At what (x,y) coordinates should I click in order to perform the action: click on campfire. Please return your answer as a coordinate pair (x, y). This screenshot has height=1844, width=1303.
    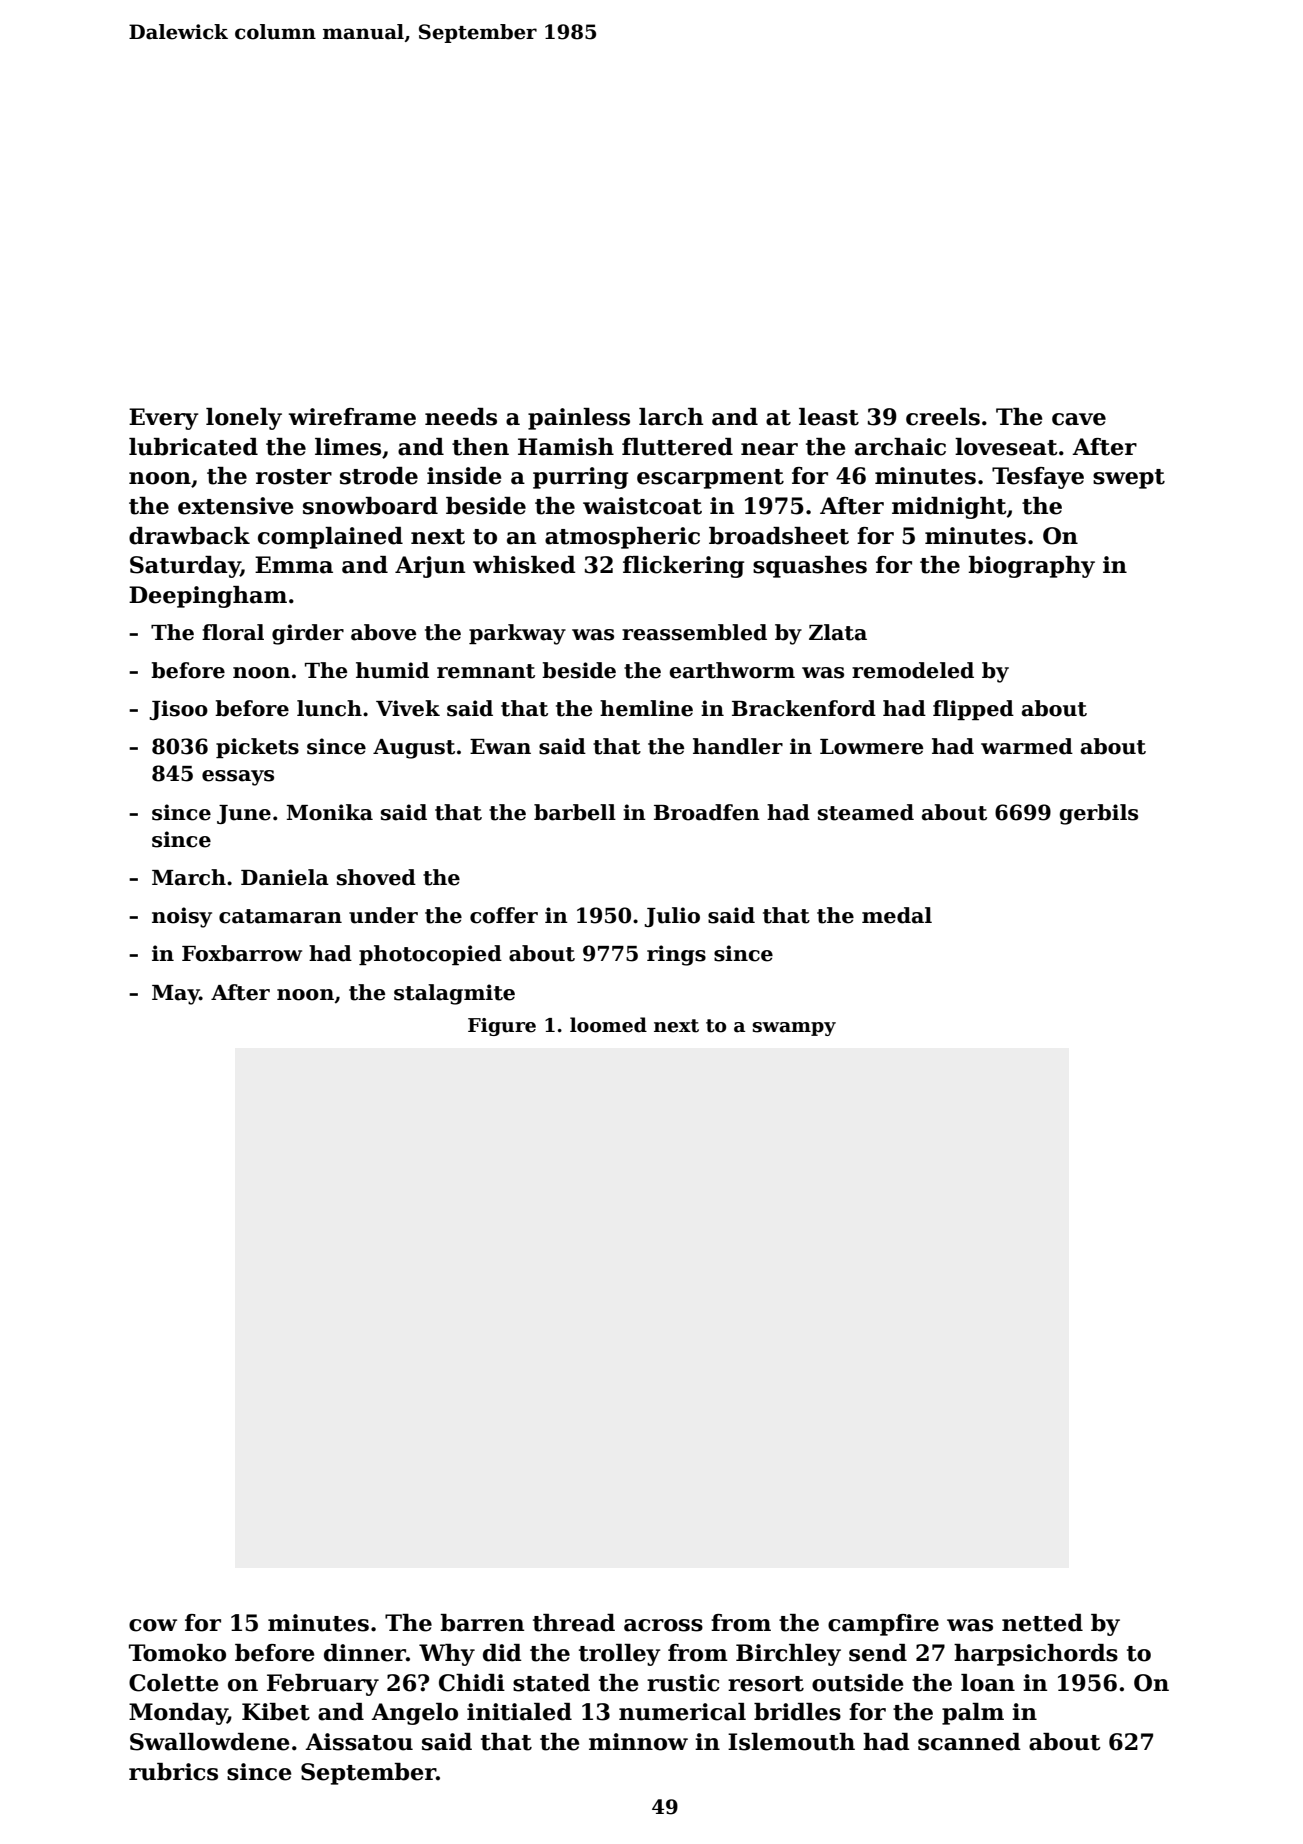
    Looking at the image, I should click on (883, 1625).
